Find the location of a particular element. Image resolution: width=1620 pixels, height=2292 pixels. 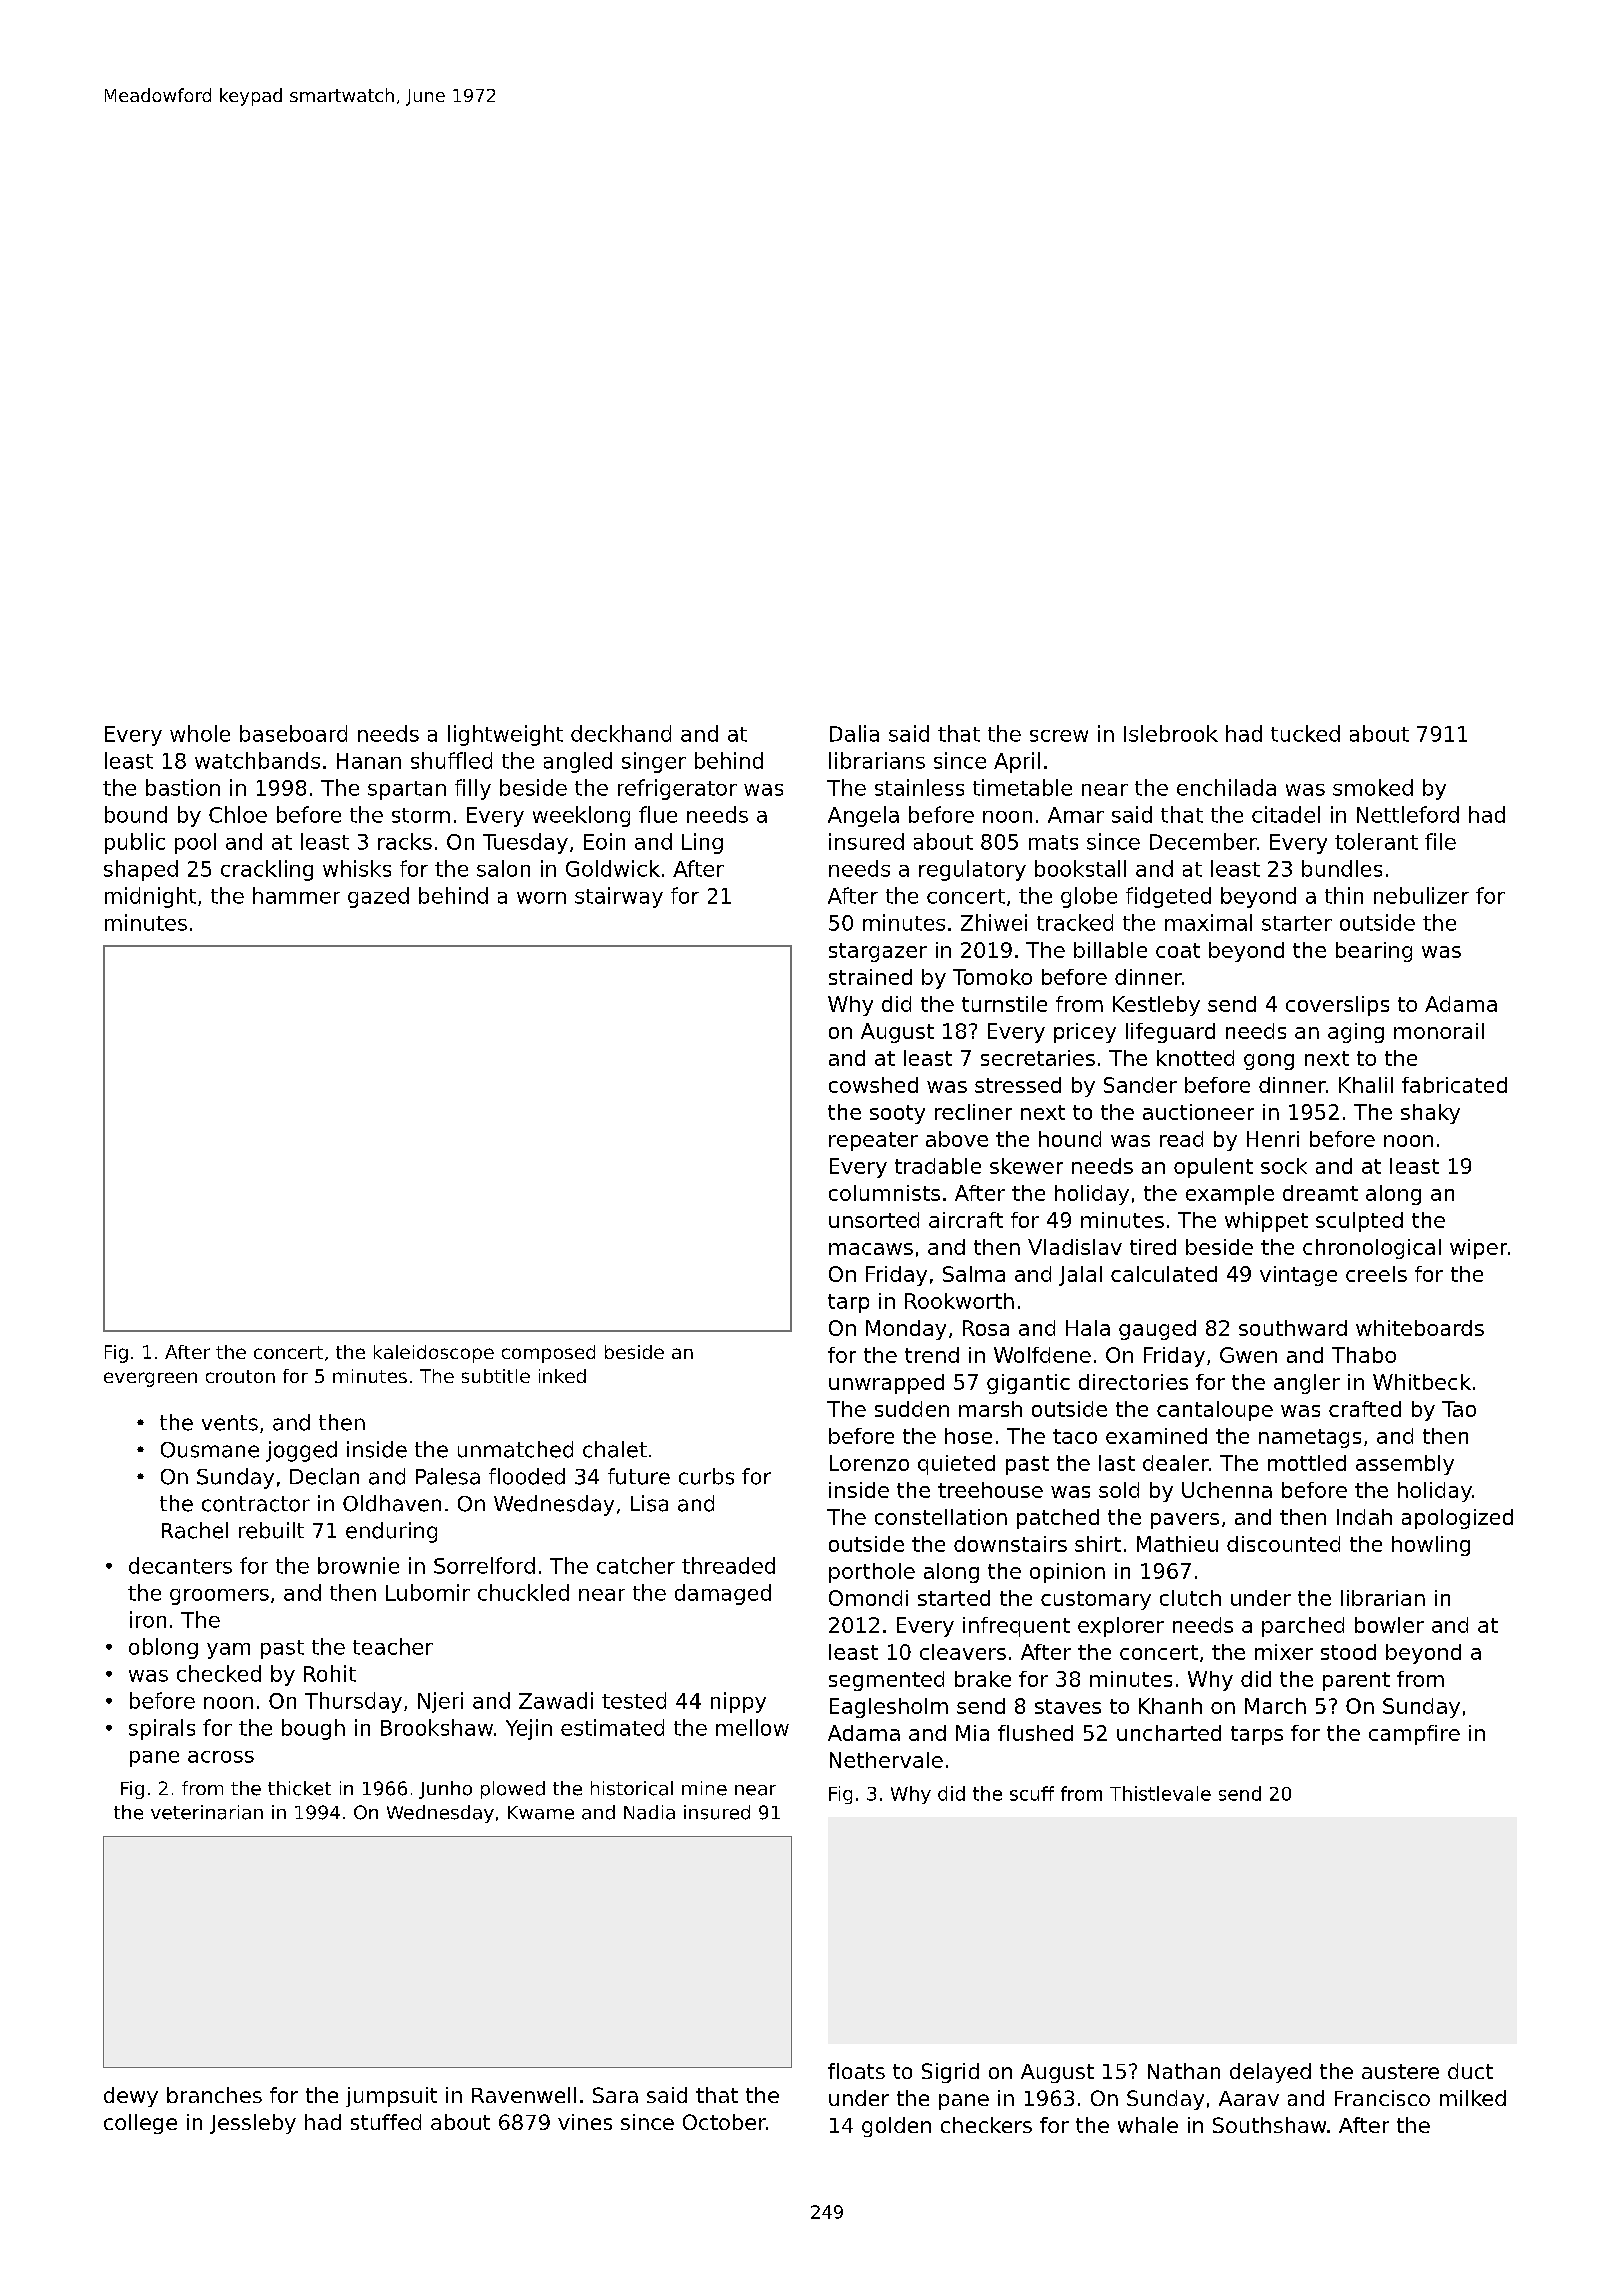

repeater is located at coordinates (873, 1141).
